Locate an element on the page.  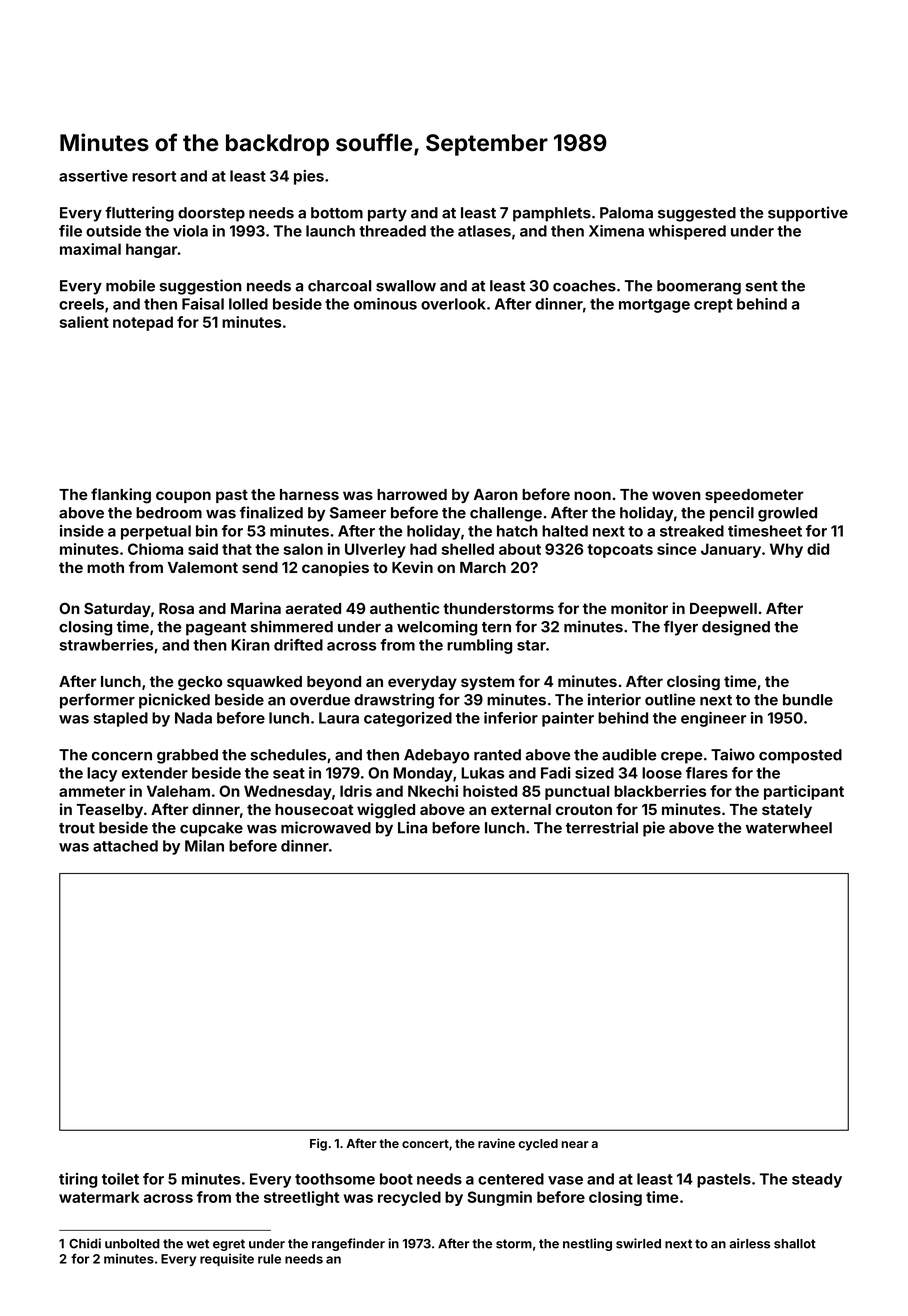
supportive is located at coordinates (808, 214).
